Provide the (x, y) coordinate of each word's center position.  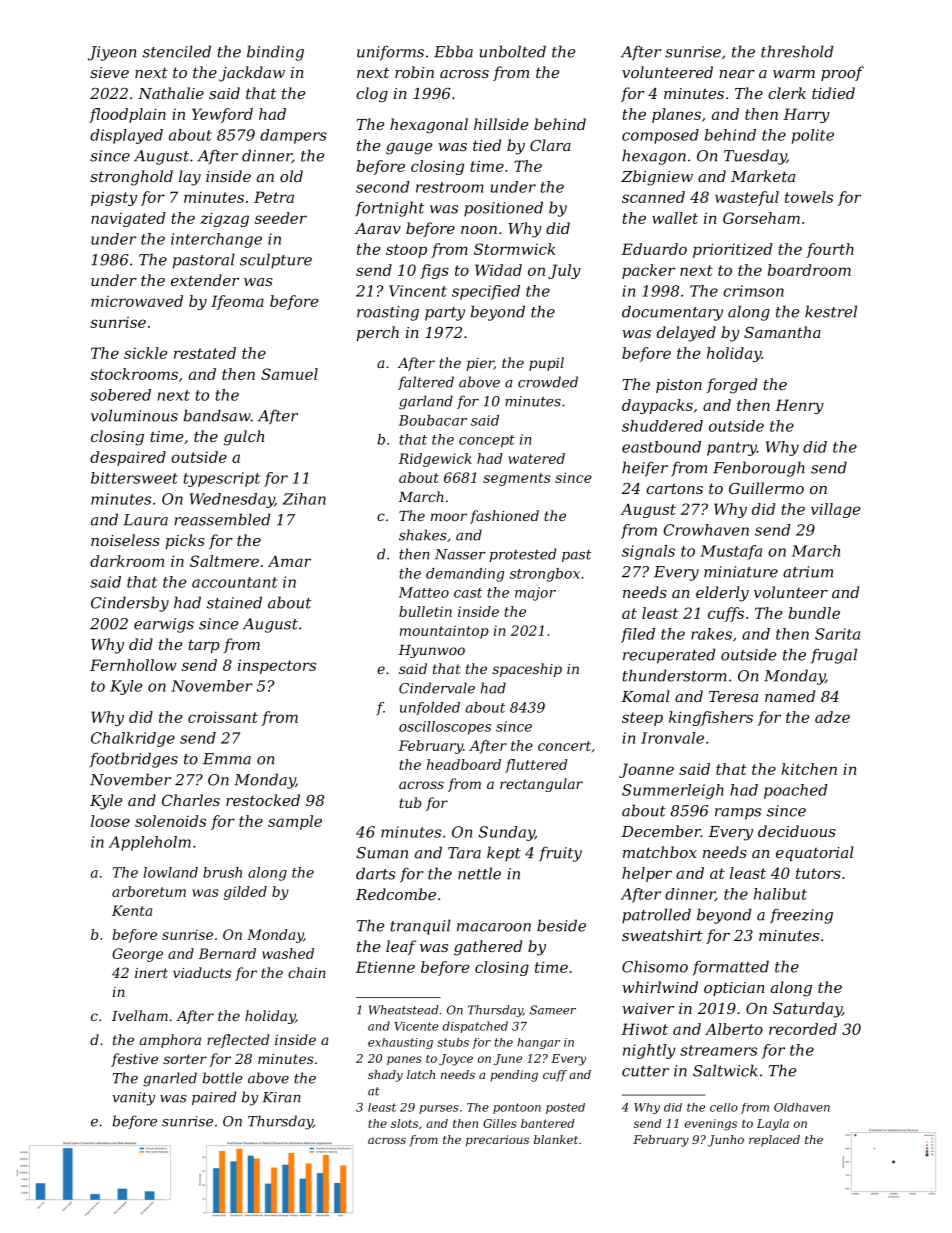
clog (372, 95)
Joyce (456, 1060)
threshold (797, 51)
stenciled (177, 51)
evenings (711, 1125)
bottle (222, 1078)
